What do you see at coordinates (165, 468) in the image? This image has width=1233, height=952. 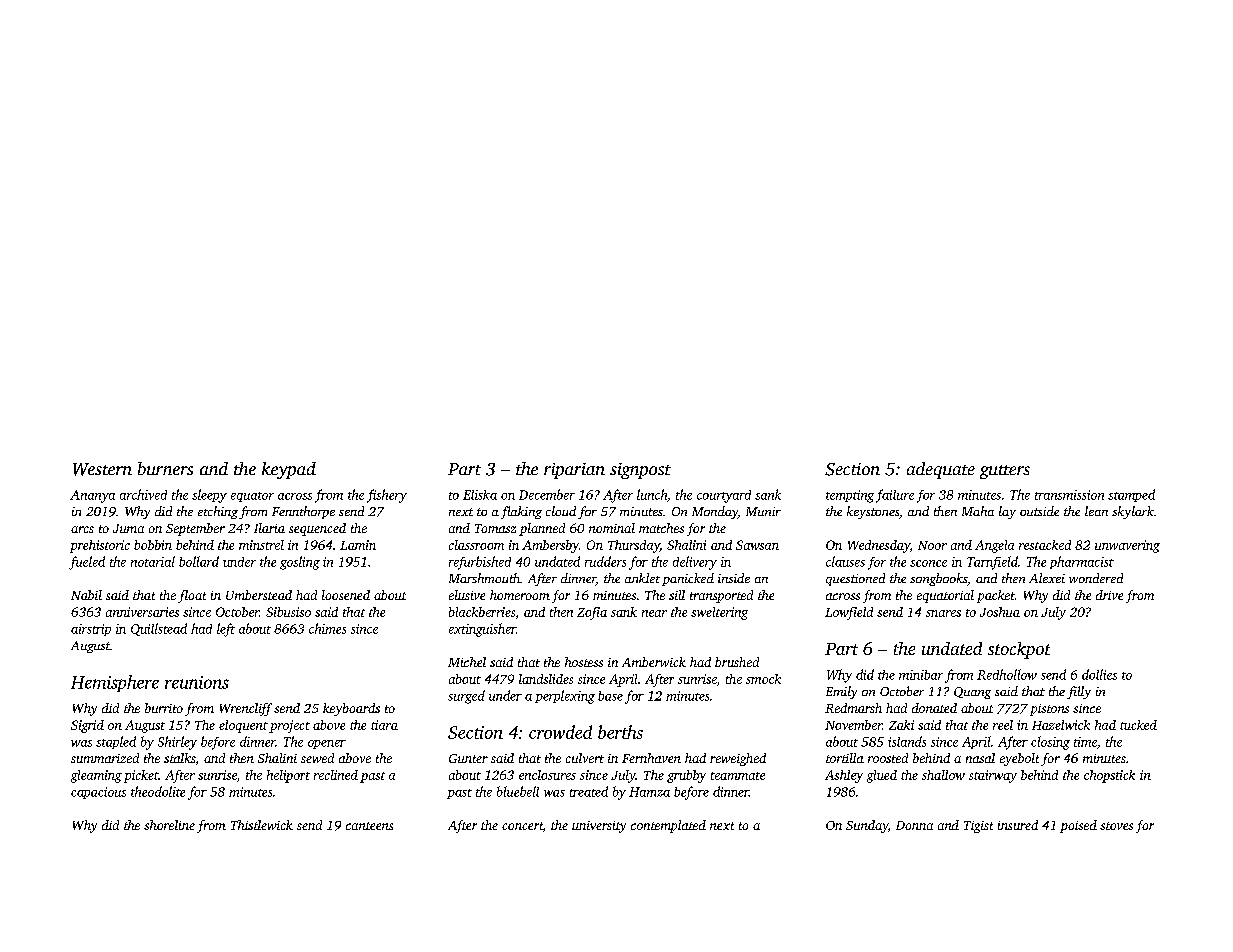 I see `burners` at bounding box center [165, 468].
